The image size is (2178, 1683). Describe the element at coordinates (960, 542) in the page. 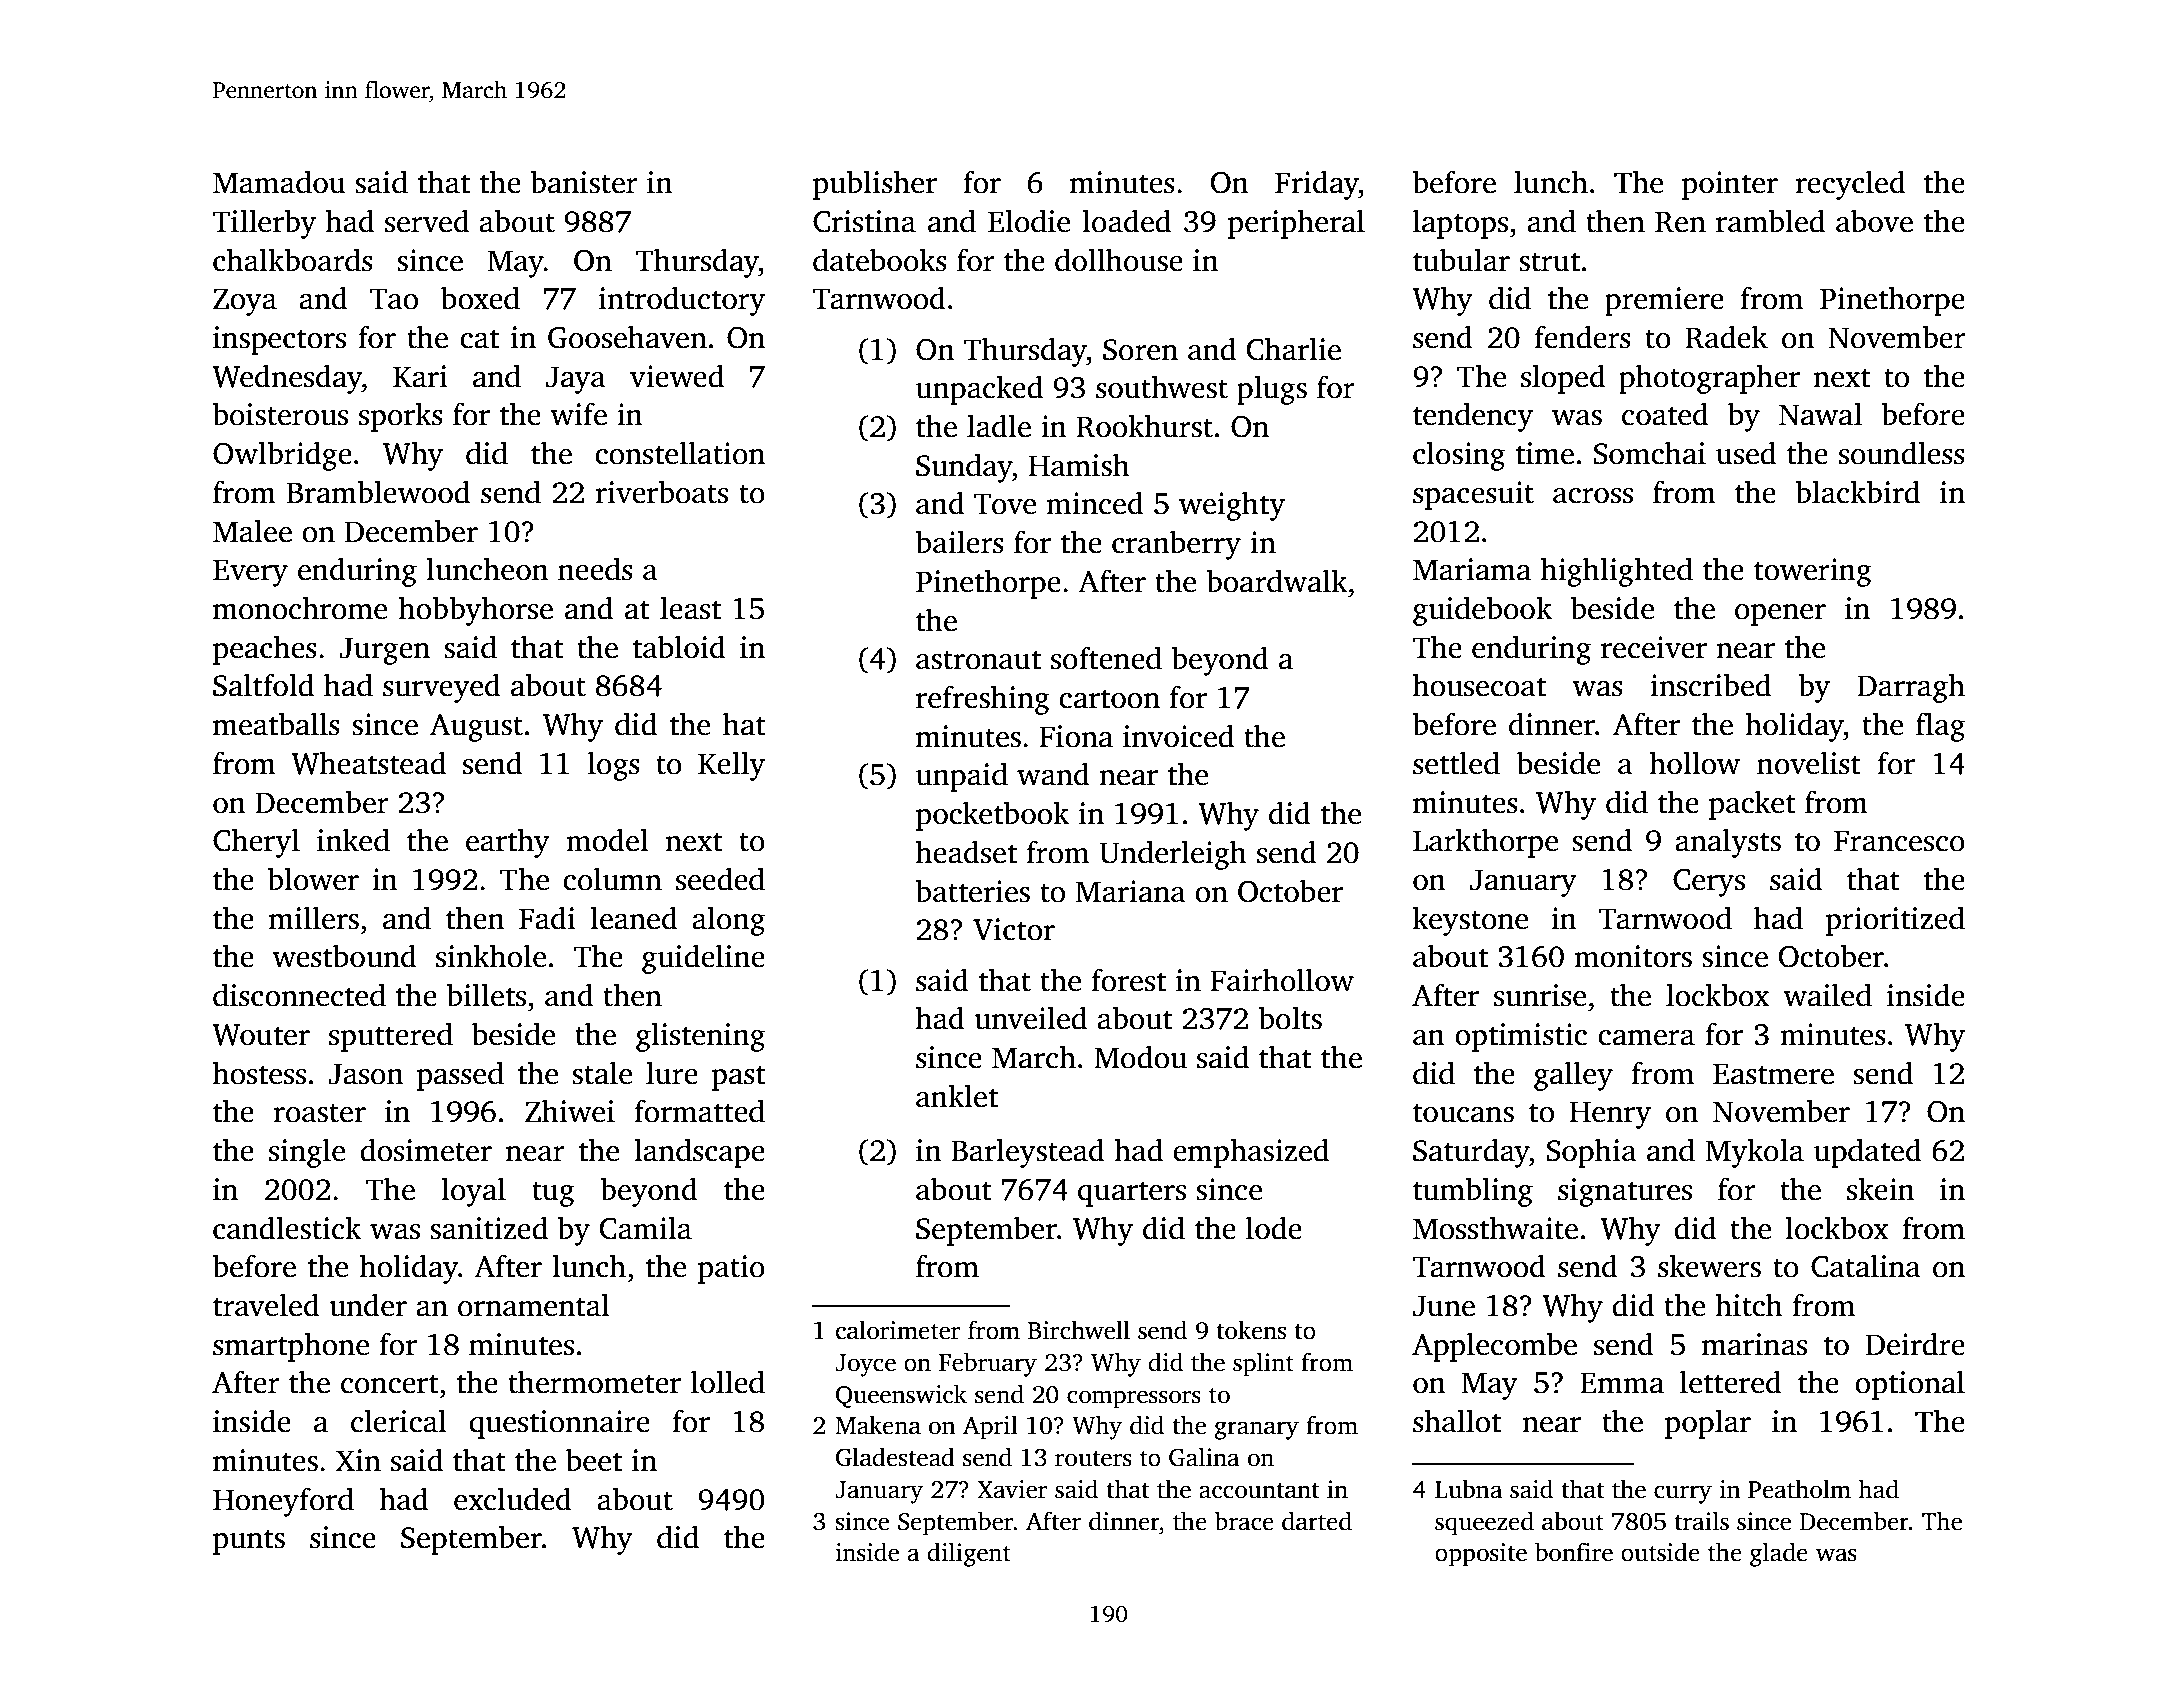

I see `bailers` at that location.
